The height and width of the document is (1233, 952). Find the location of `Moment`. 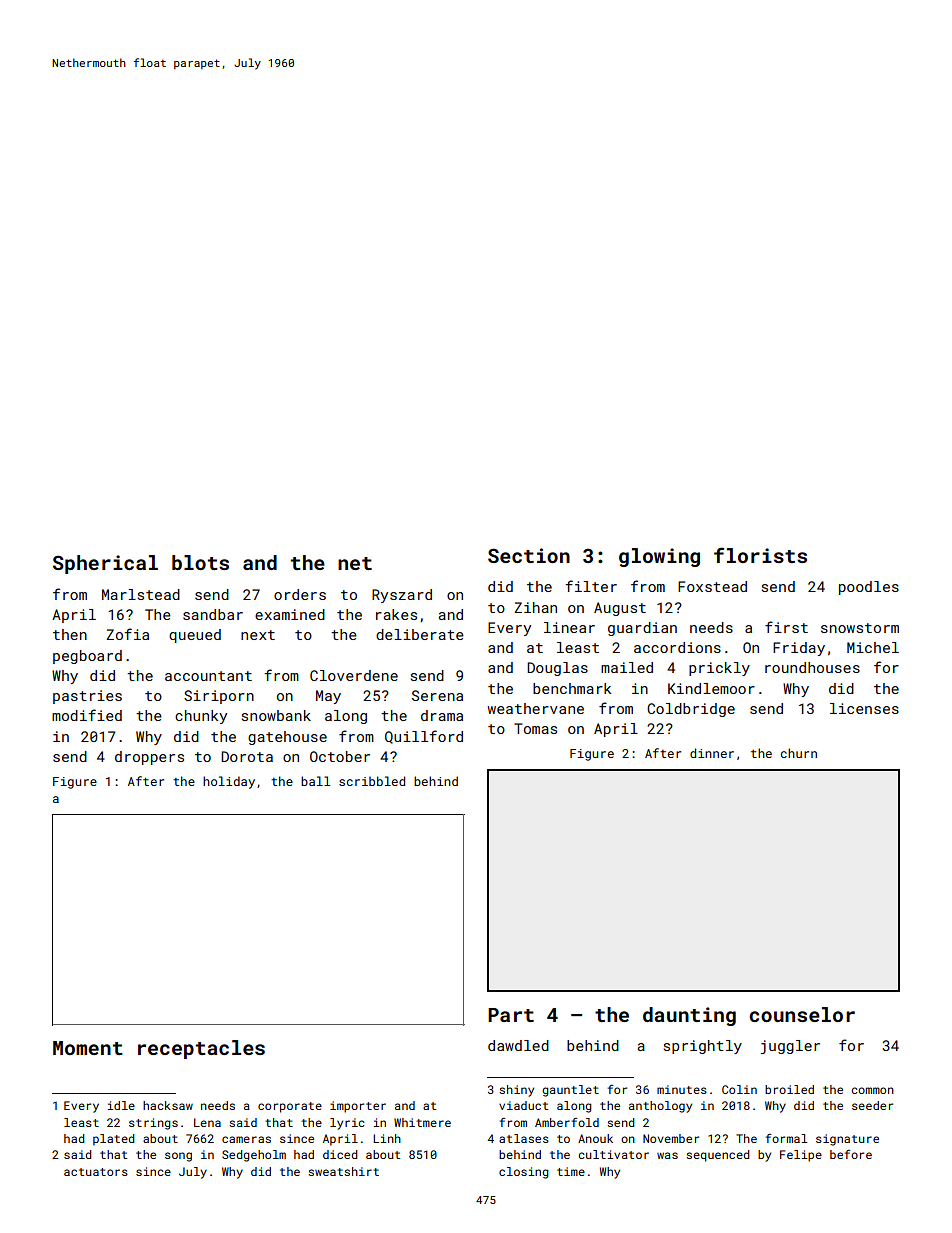

Moment is located at coordinates (88, 1048).
